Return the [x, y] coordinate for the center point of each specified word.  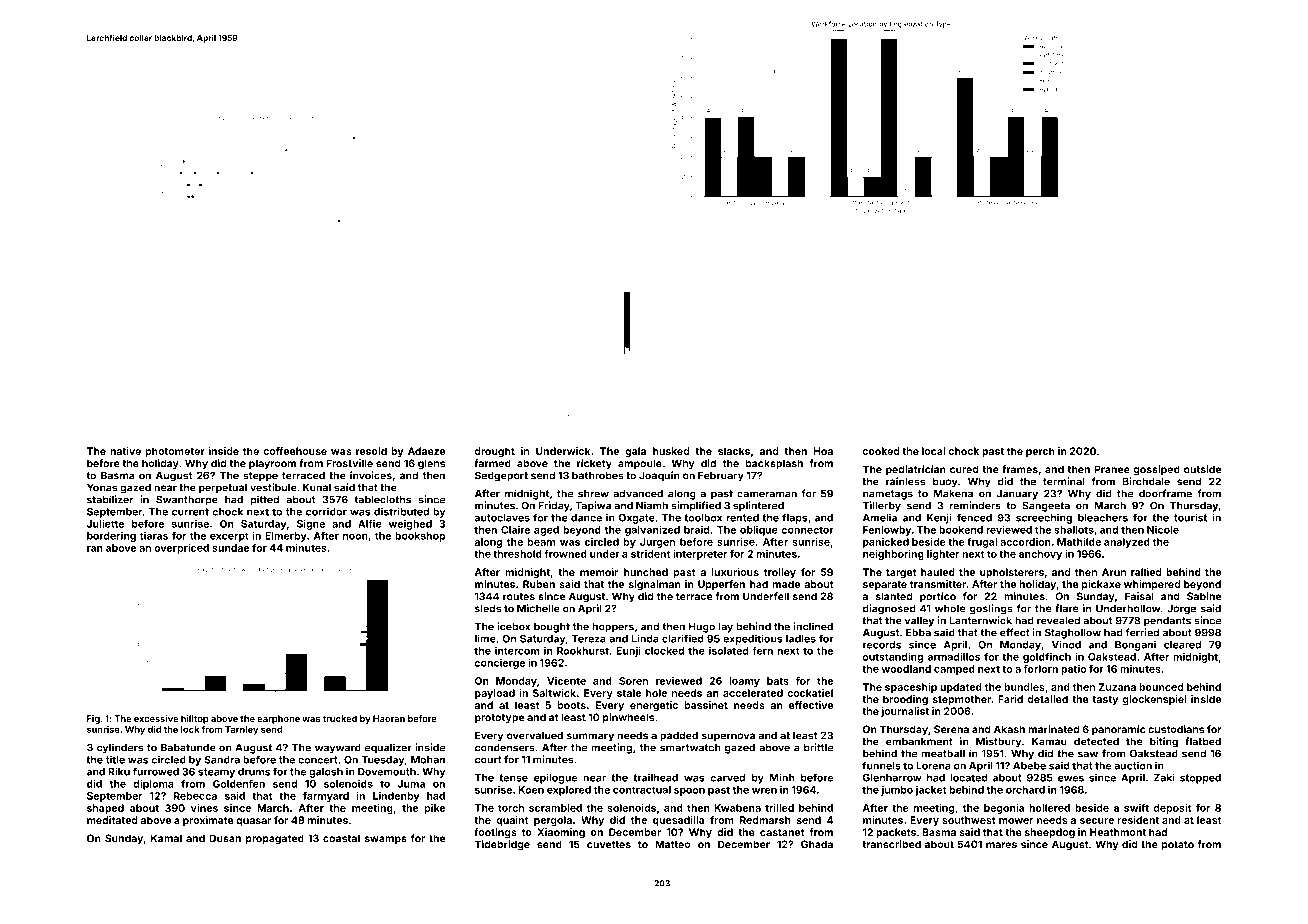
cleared [1182, 645]
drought [495, 452]
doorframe [1165, 493]
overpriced [181, 549]
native [125, 451]
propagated [275, 839]
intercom [517, 651]
